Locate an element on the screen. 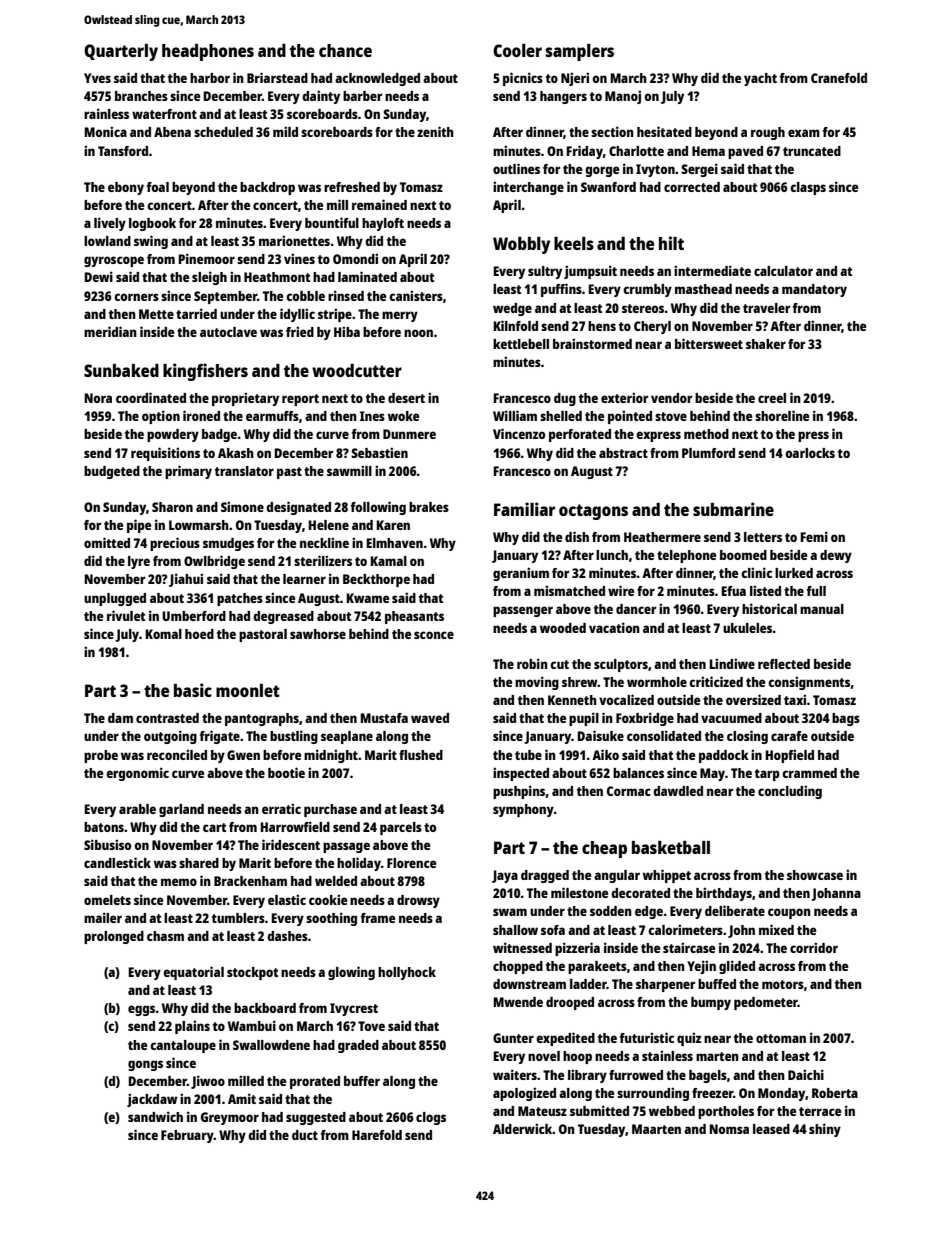 This screenshot has height=1233, width=952. dewy is located at coordinates (836, 556).
